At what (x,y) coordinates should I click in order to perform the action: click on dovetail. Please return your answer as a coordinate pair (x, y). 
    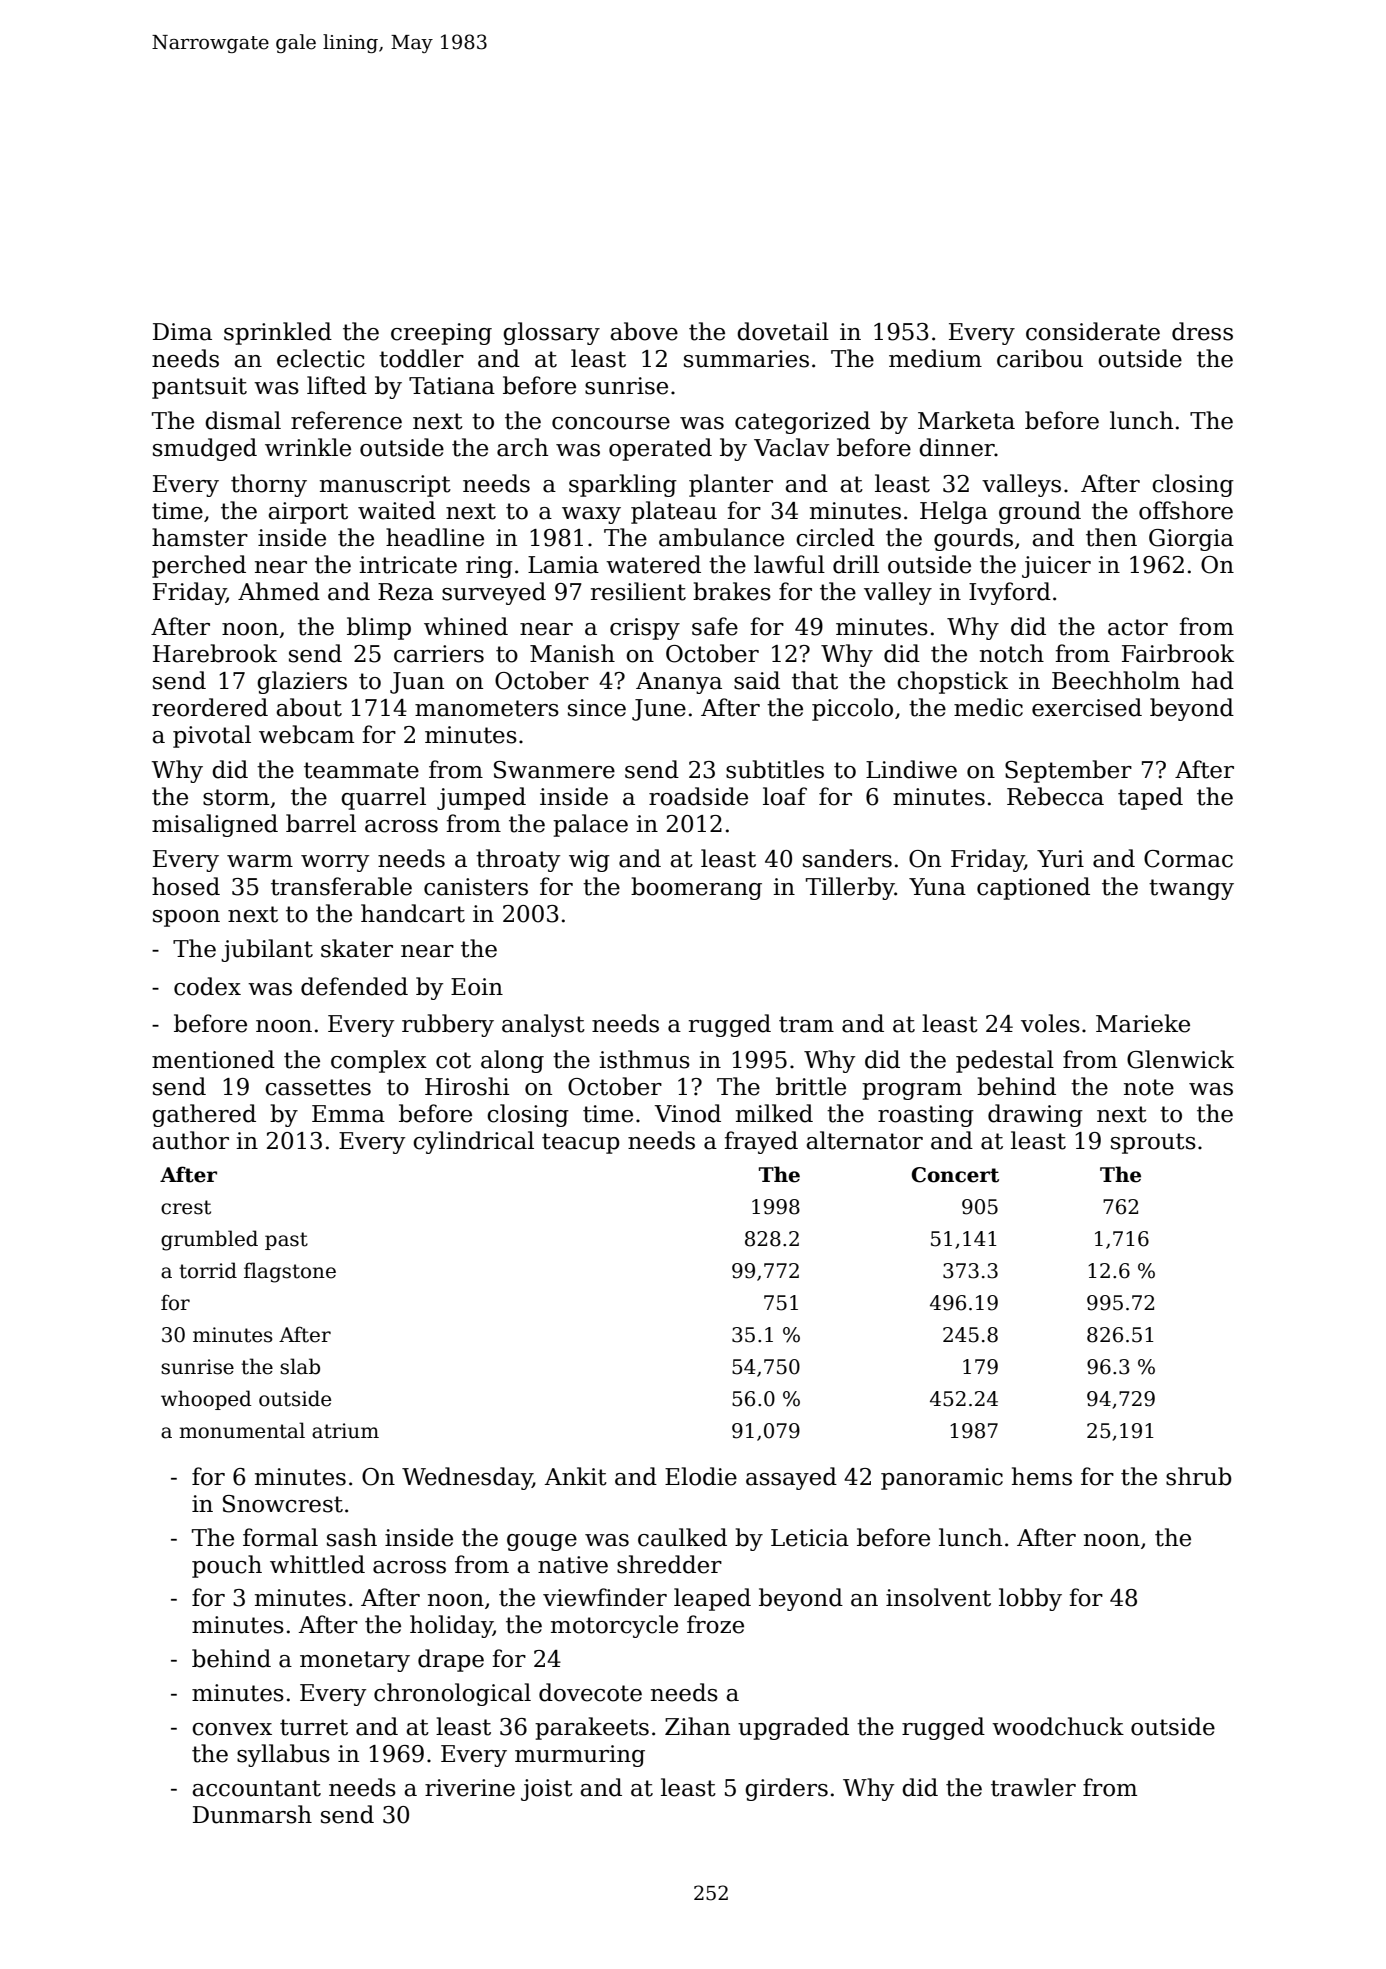
    Looking at the image, I should click on (783, 331).
